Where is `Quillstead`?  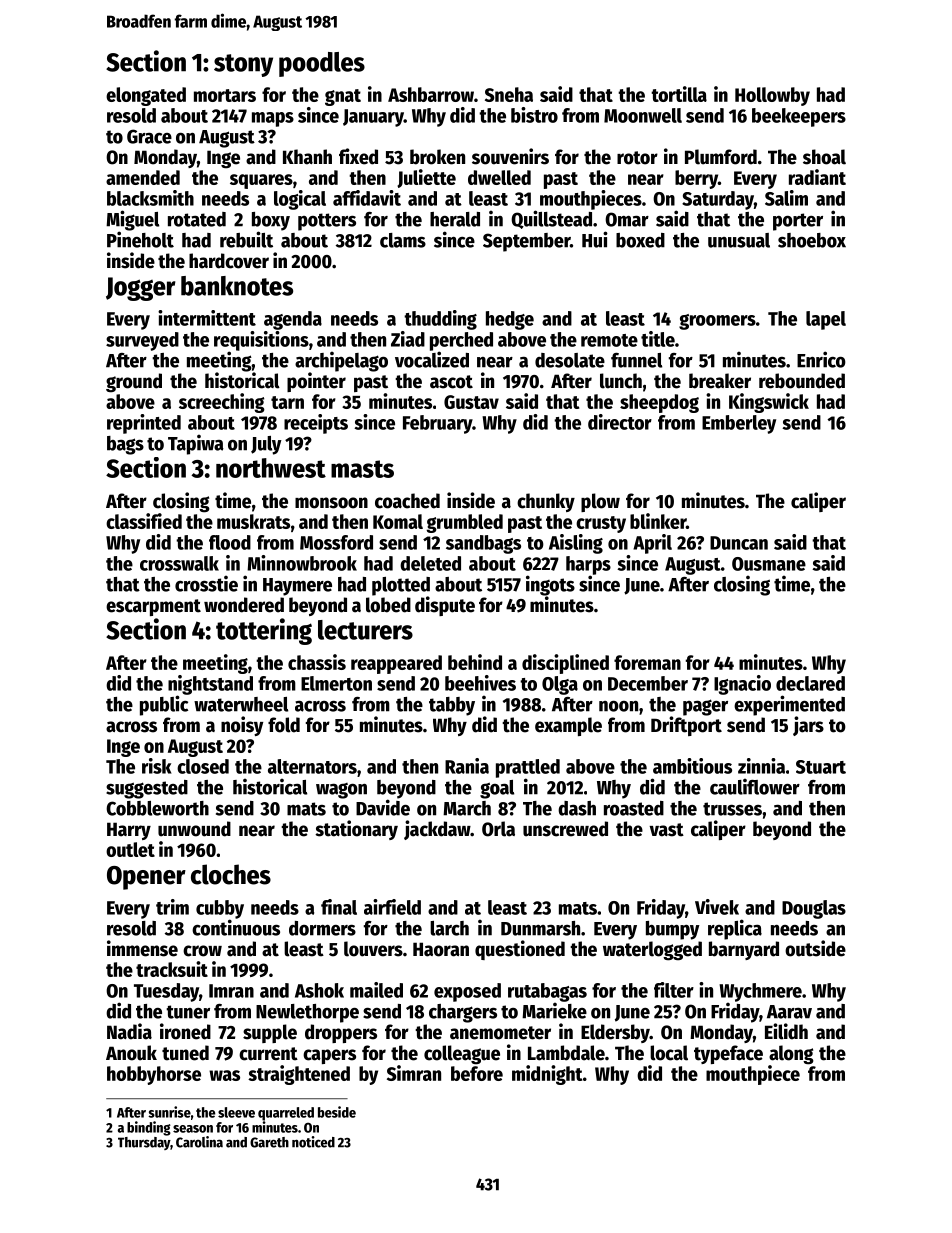 Quillstead is located at coordinates (551, 219).
